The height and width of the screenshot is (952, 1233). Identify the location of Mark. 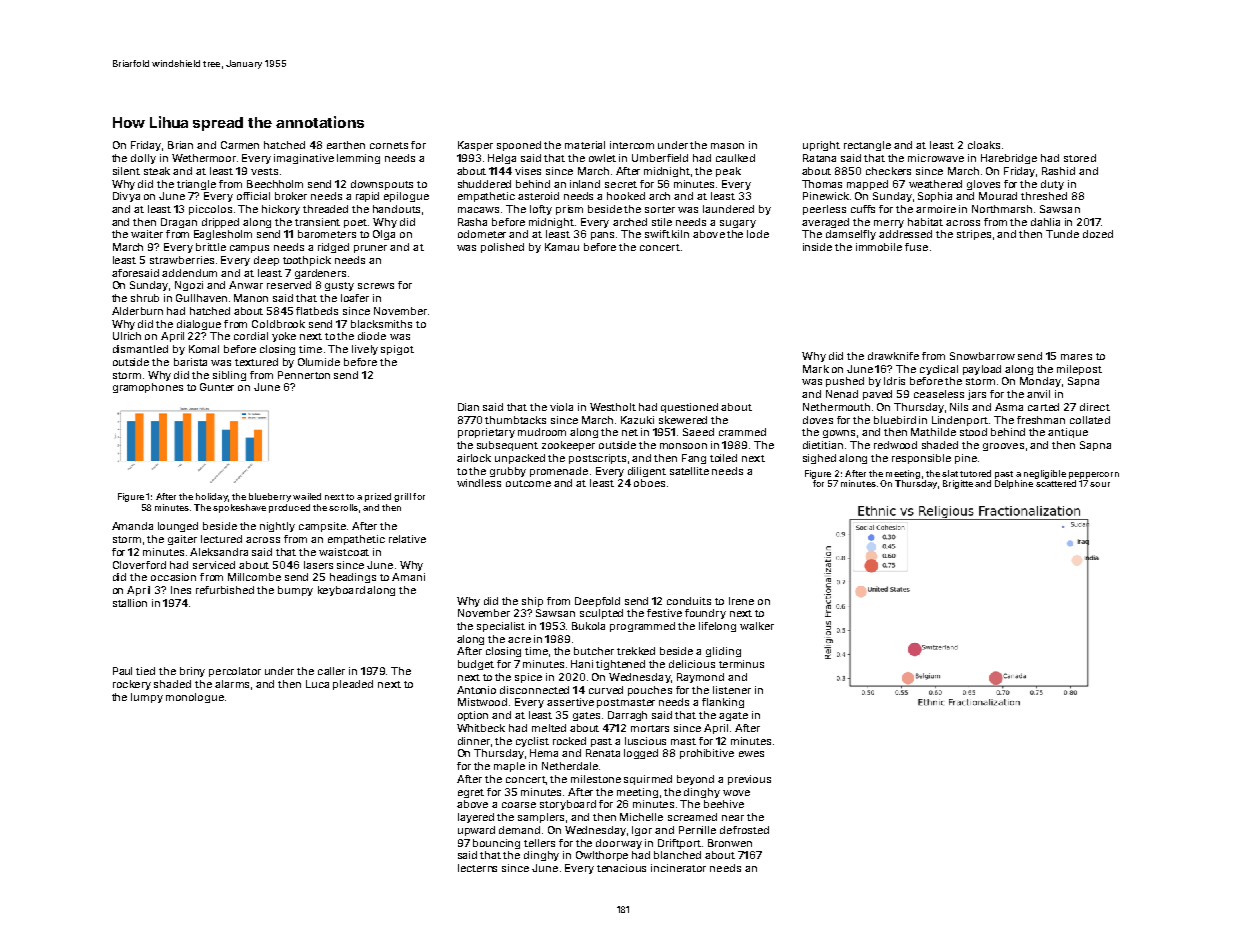
(816, 369).
